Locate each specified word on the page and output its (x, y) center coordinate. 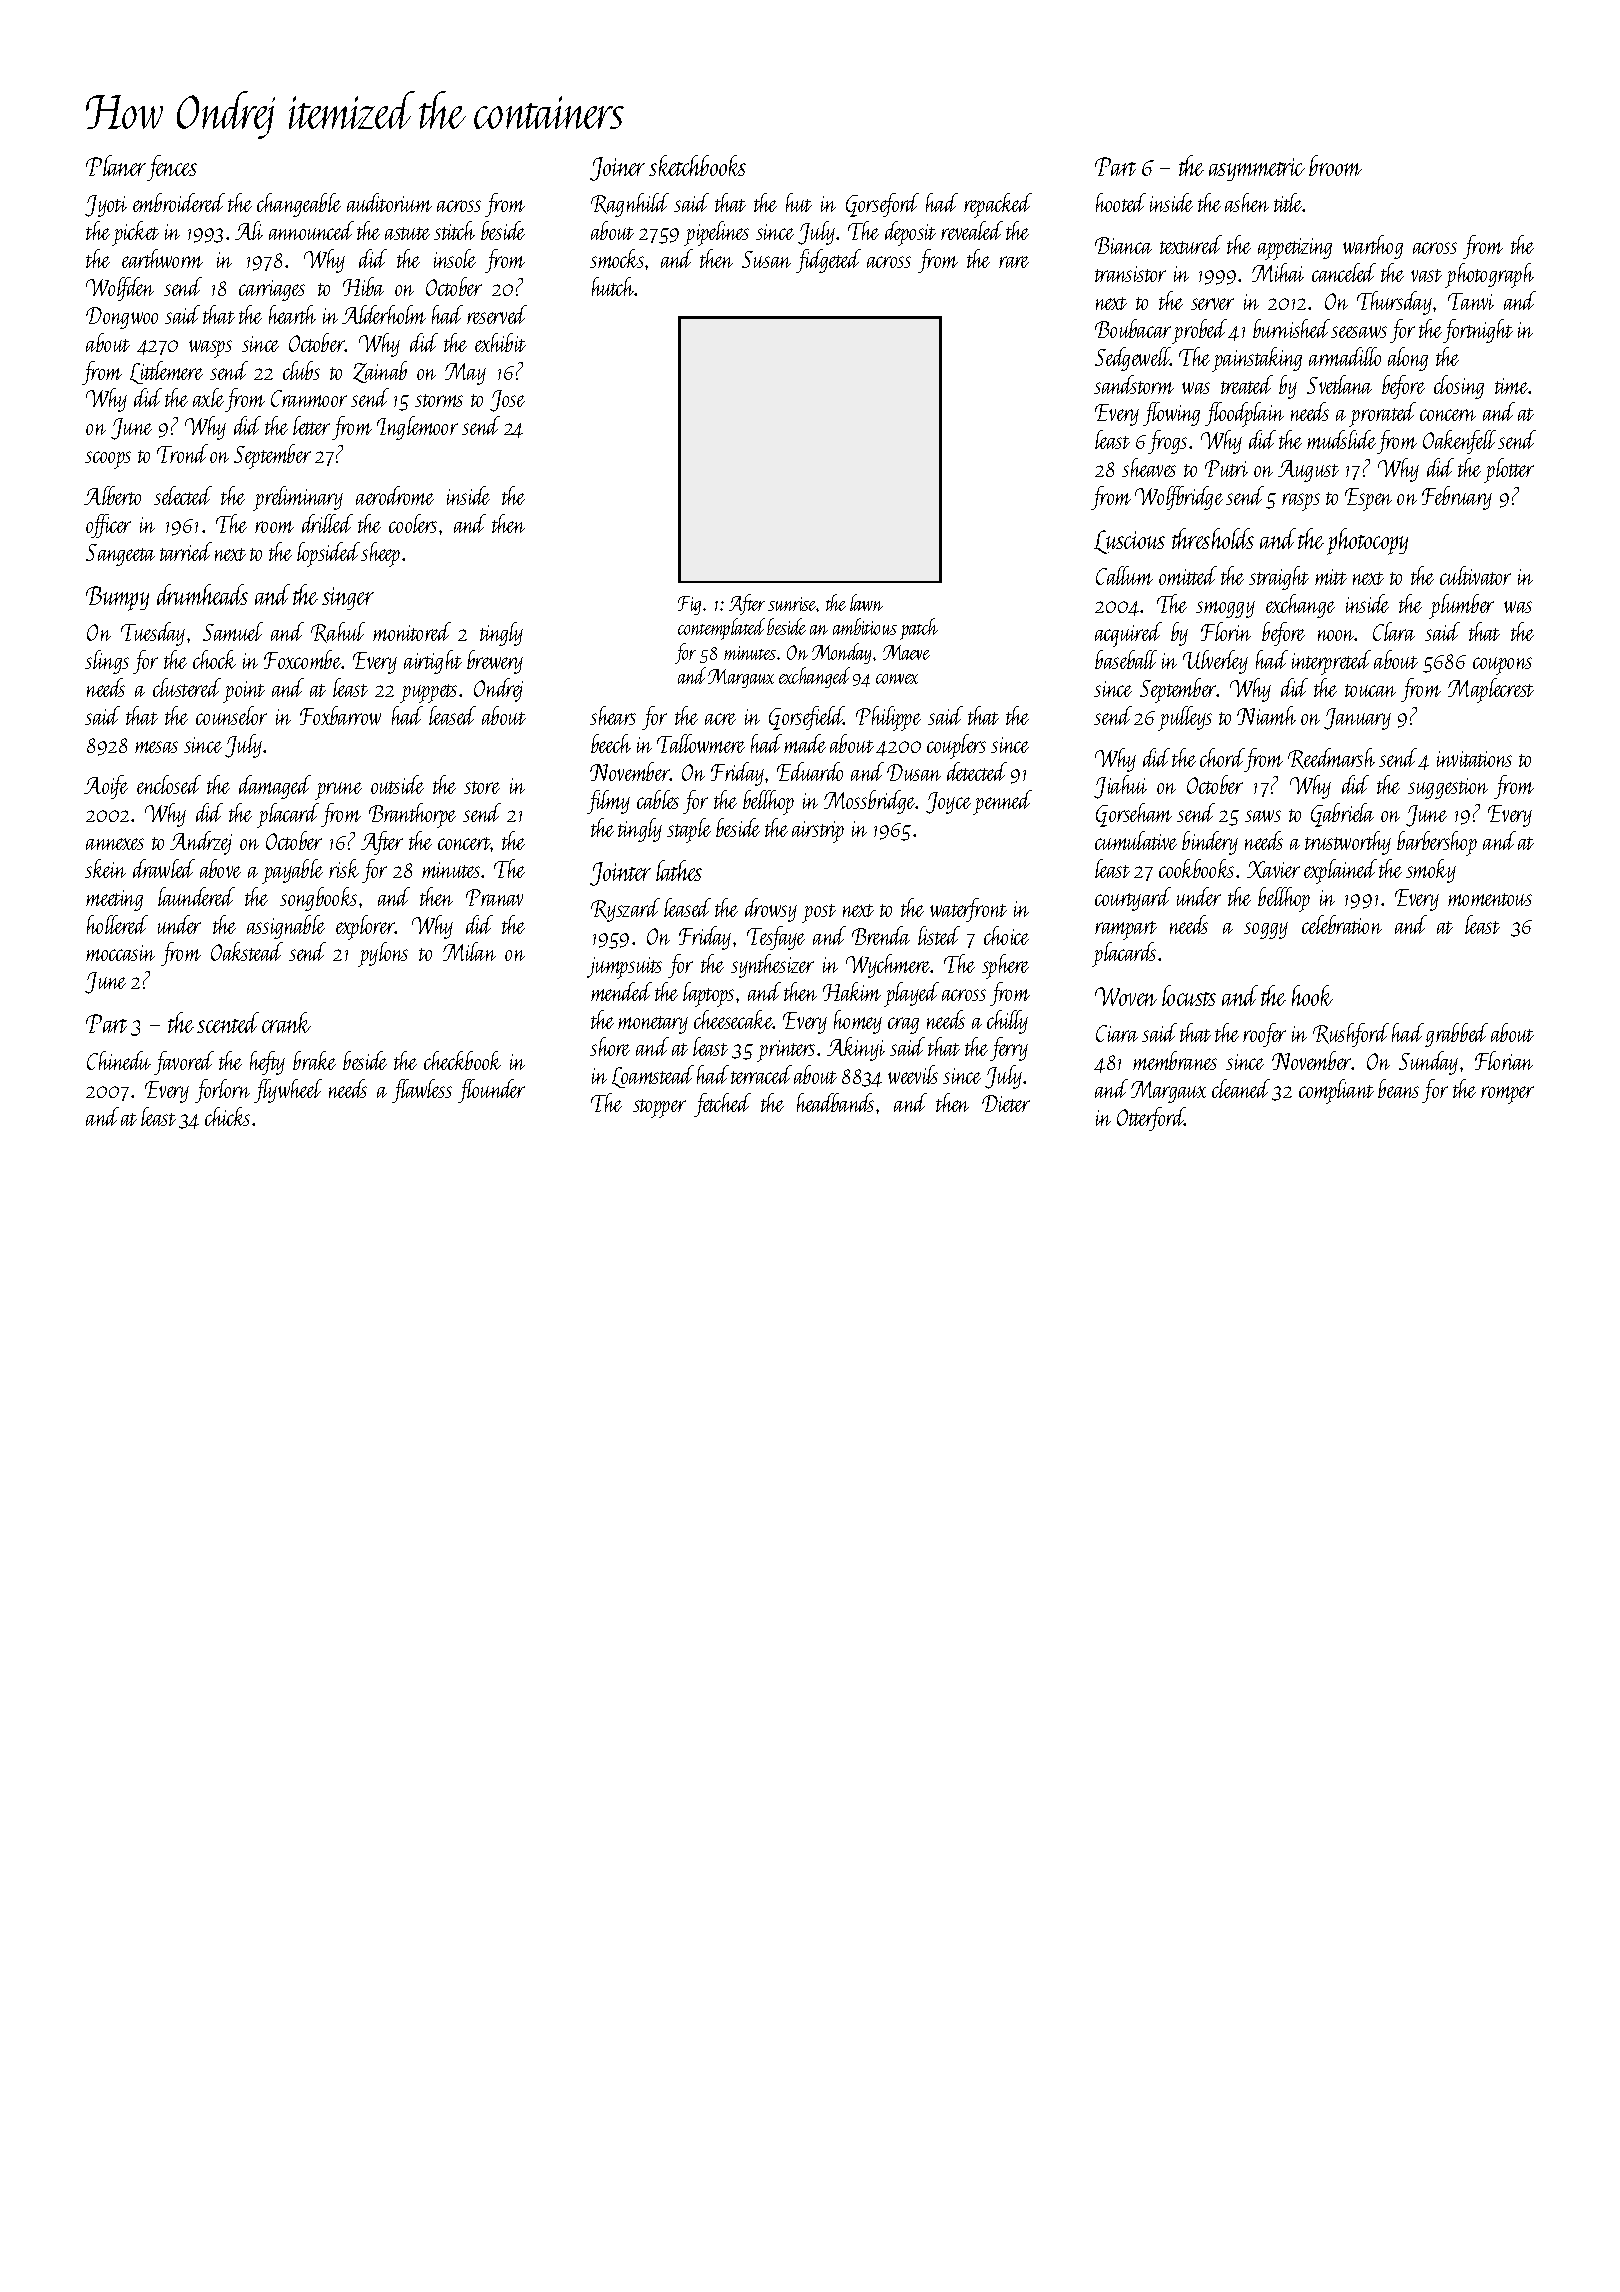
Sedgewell (1133, 359)
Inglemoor (417, 428)
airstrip (818, 832)
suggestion (1448, 788)
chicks (227, 1116)
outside (397, 784)
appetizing (1295, 249)
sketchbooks (697, 165)
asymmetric (1257, 169)
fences (172, 168)
